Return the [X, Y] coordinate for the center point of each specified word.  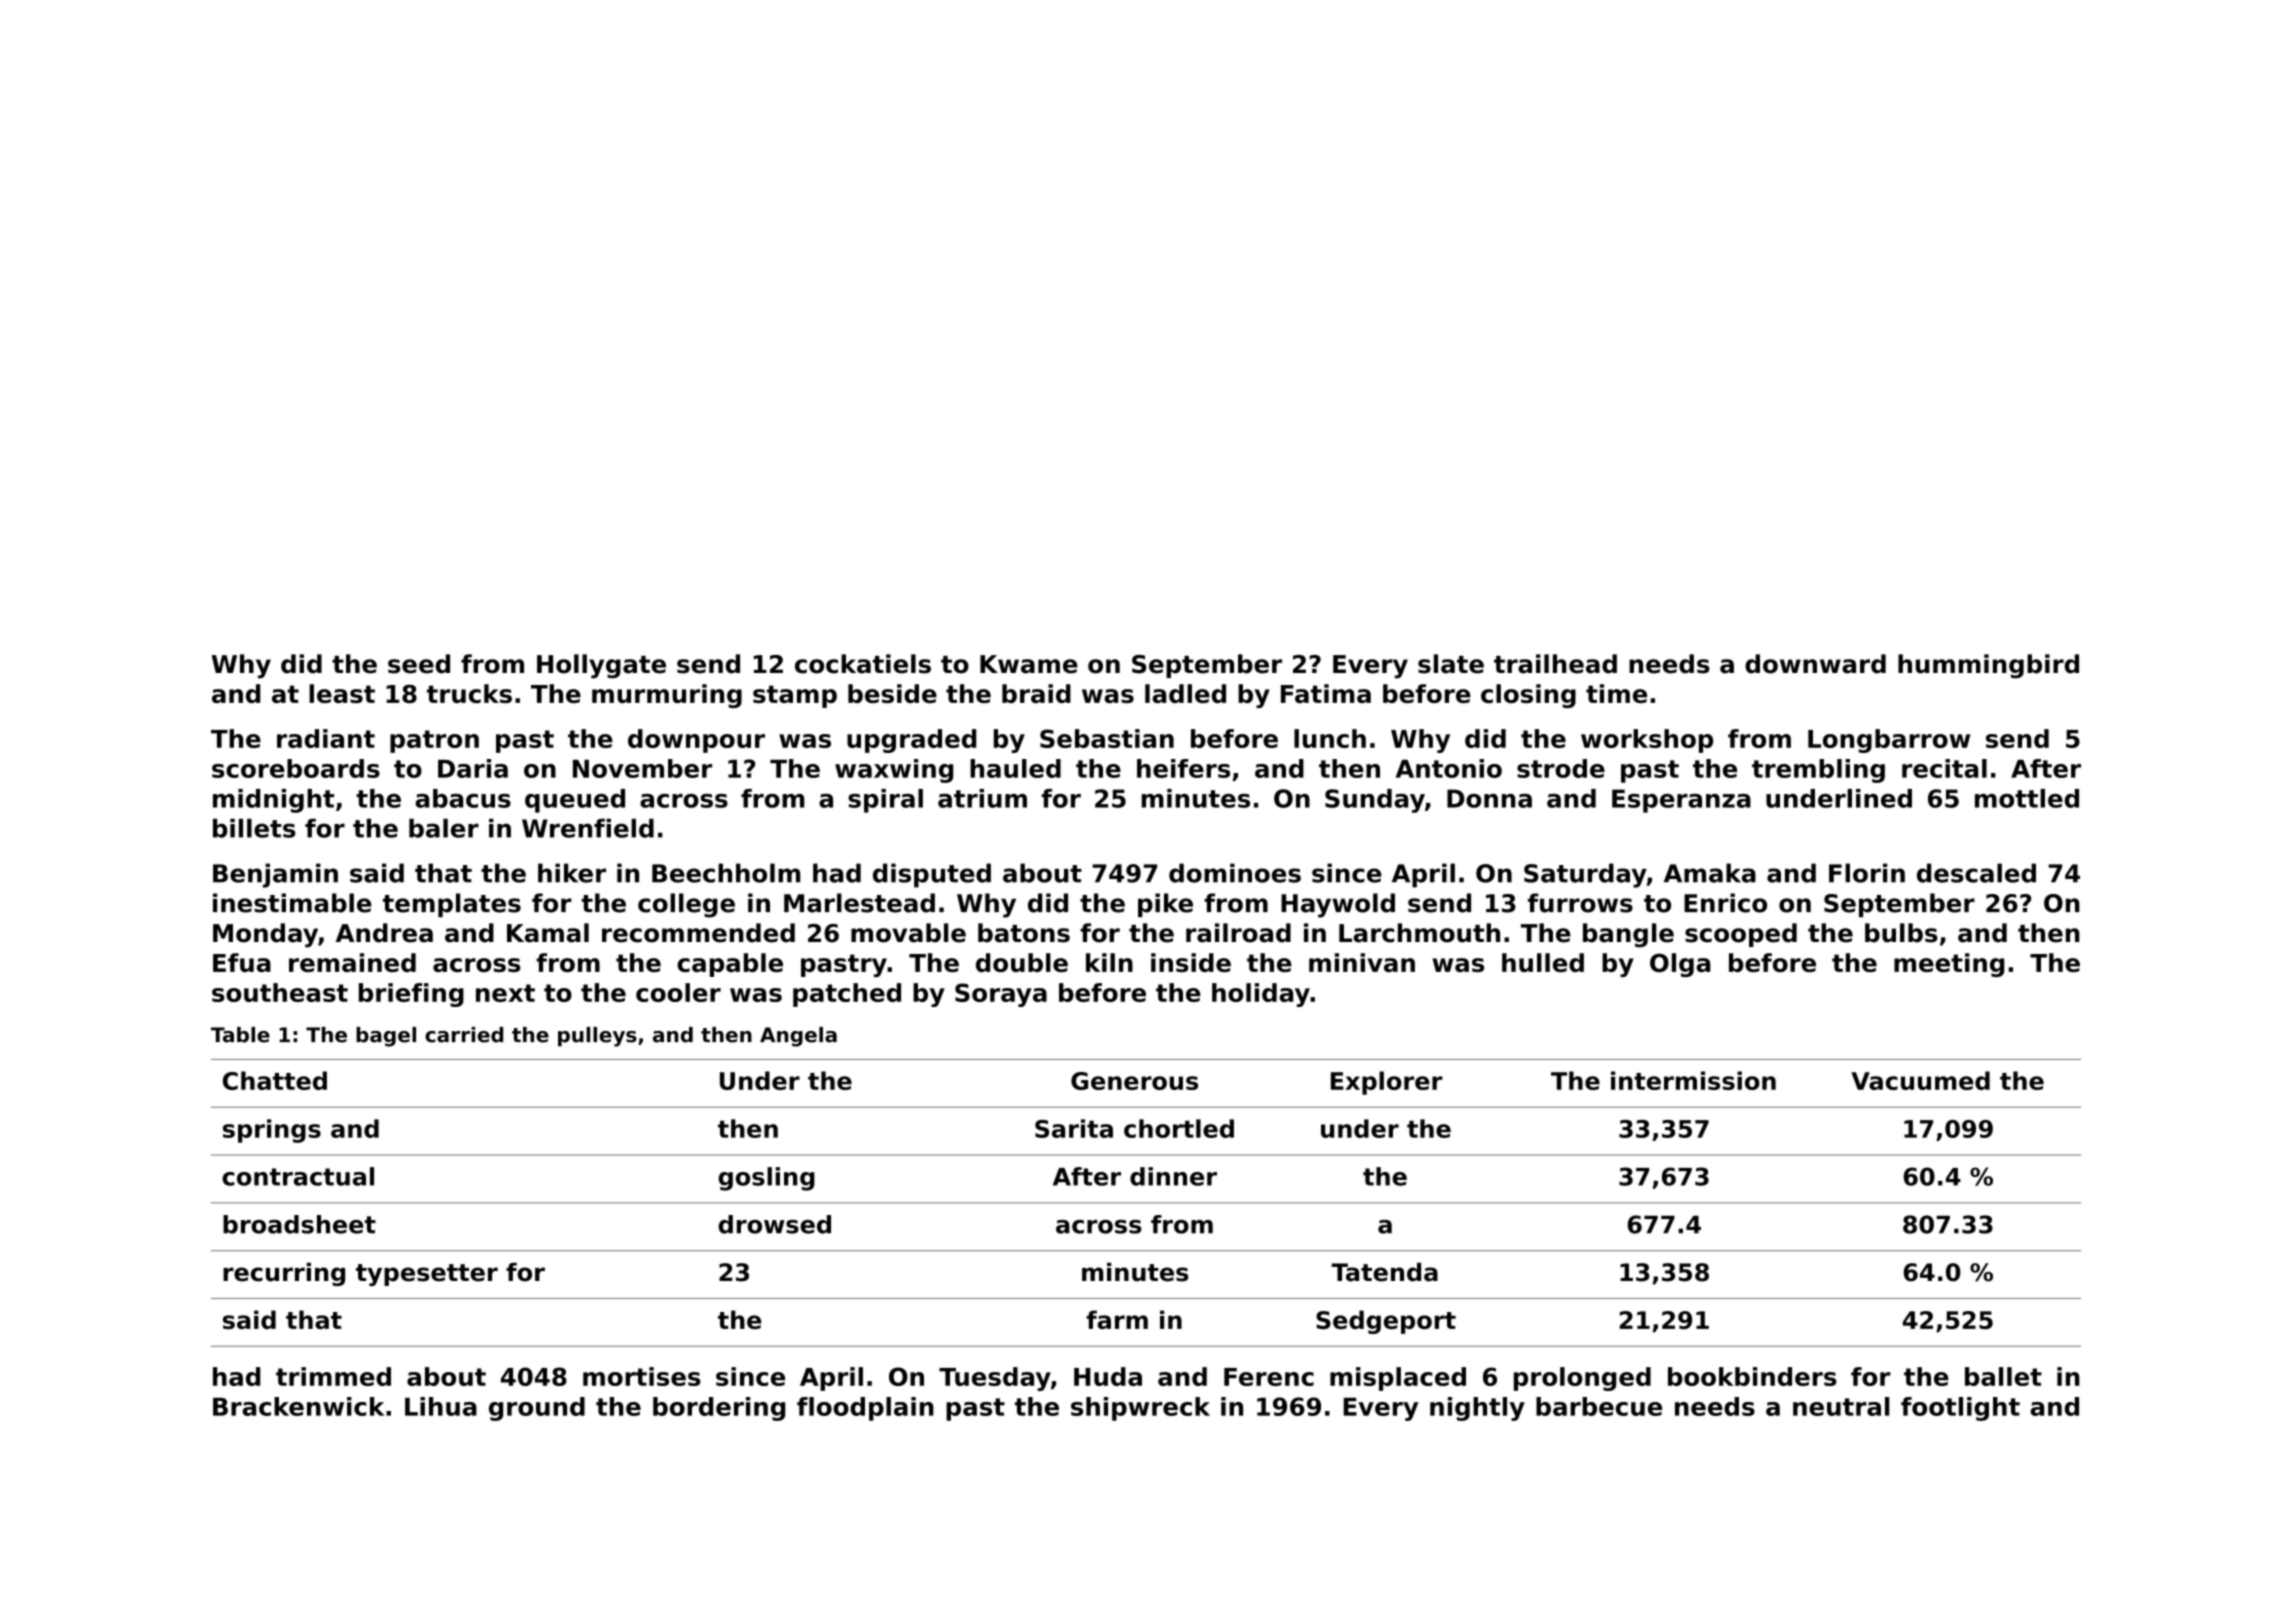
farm [1117, 1319]
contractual [298, 1176]
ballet [2003, 1376]
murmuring [667, 696]
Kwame [1029, 664]
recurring [284, 1274]
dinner [1173, 1176]
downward [1815, 664]
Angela [798, 1037]
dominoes [1235, 873]
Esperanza [1681, 801]
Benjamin [275, 875]
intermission [1693, 1080]
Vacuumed [1920, 1080]
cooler [678, 992]
